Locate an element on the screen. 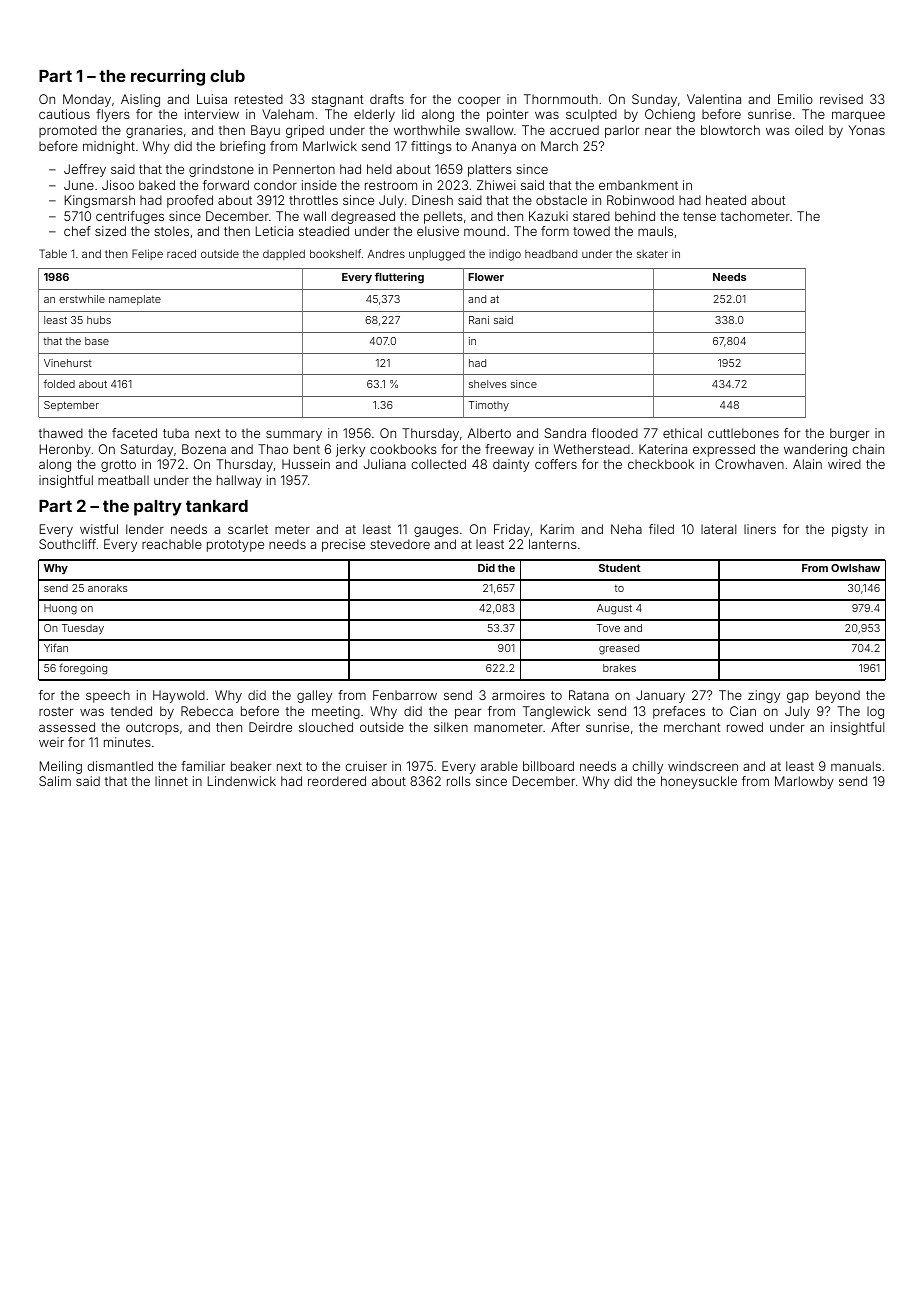 The width and height of the screenshot is (924, 1308). Crowhaven is located at coordinates (749, 464).
